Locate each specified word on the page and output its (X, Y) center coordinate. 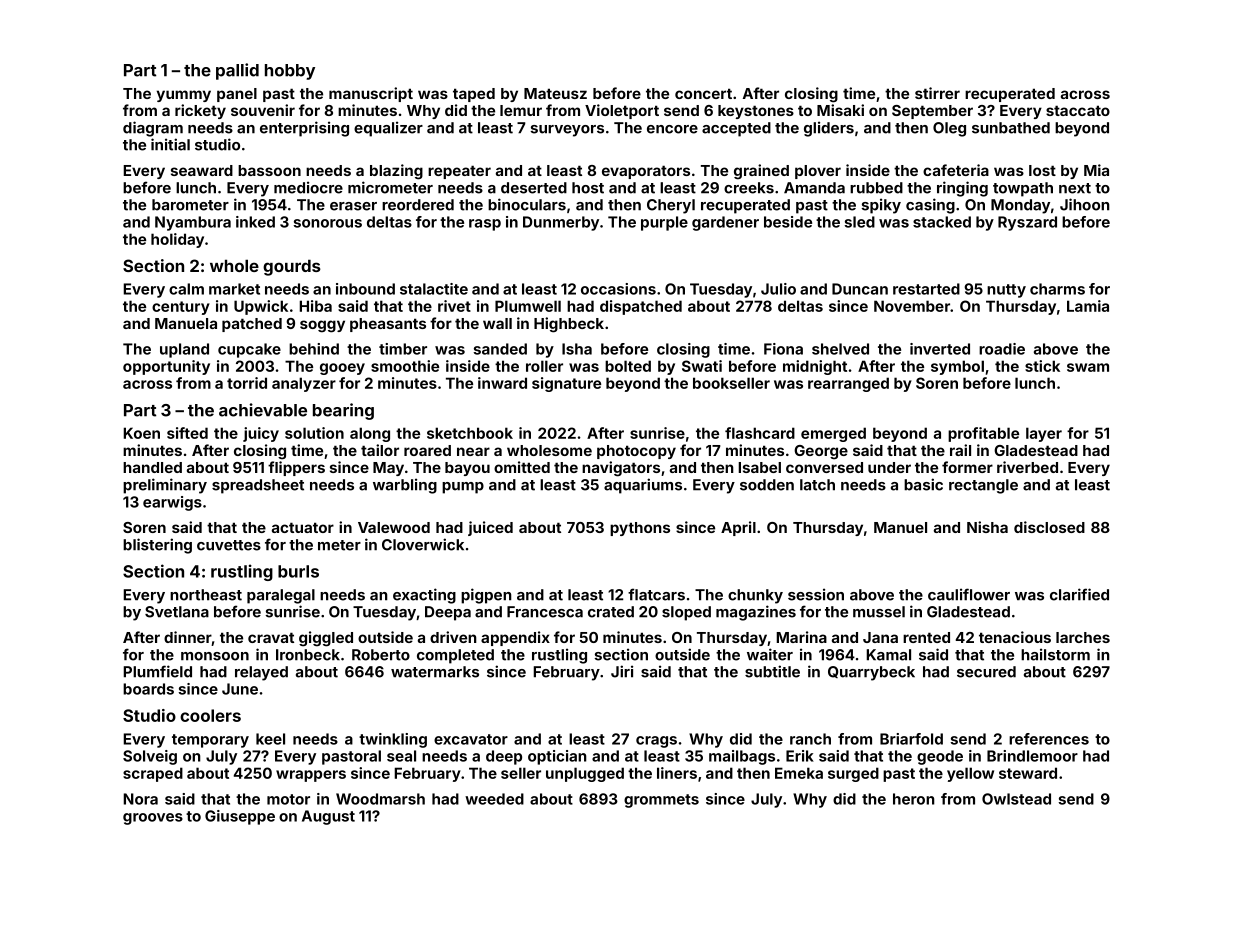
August (328, 817)
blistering (157, 546)
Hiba (315, 306)
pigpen (486, 596)
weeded (494, 799)
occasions (618, 289)
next (1075, 188)
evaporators (646, 172)
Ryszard (1027, 223)
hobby (290, 72)
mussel (879, 612)
